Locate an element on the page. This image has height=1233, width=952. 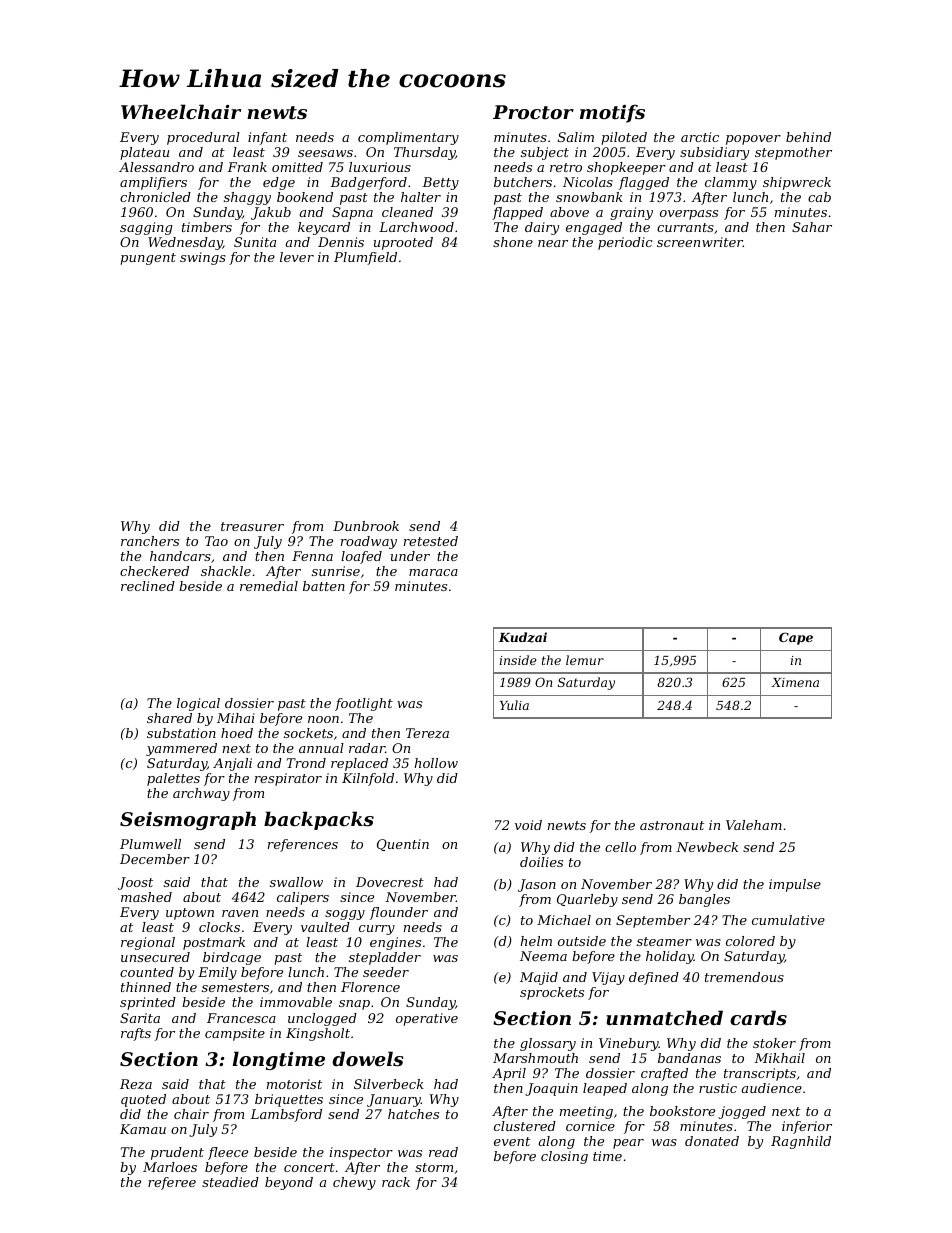
stoker is located at coordinates (774, 1043).
